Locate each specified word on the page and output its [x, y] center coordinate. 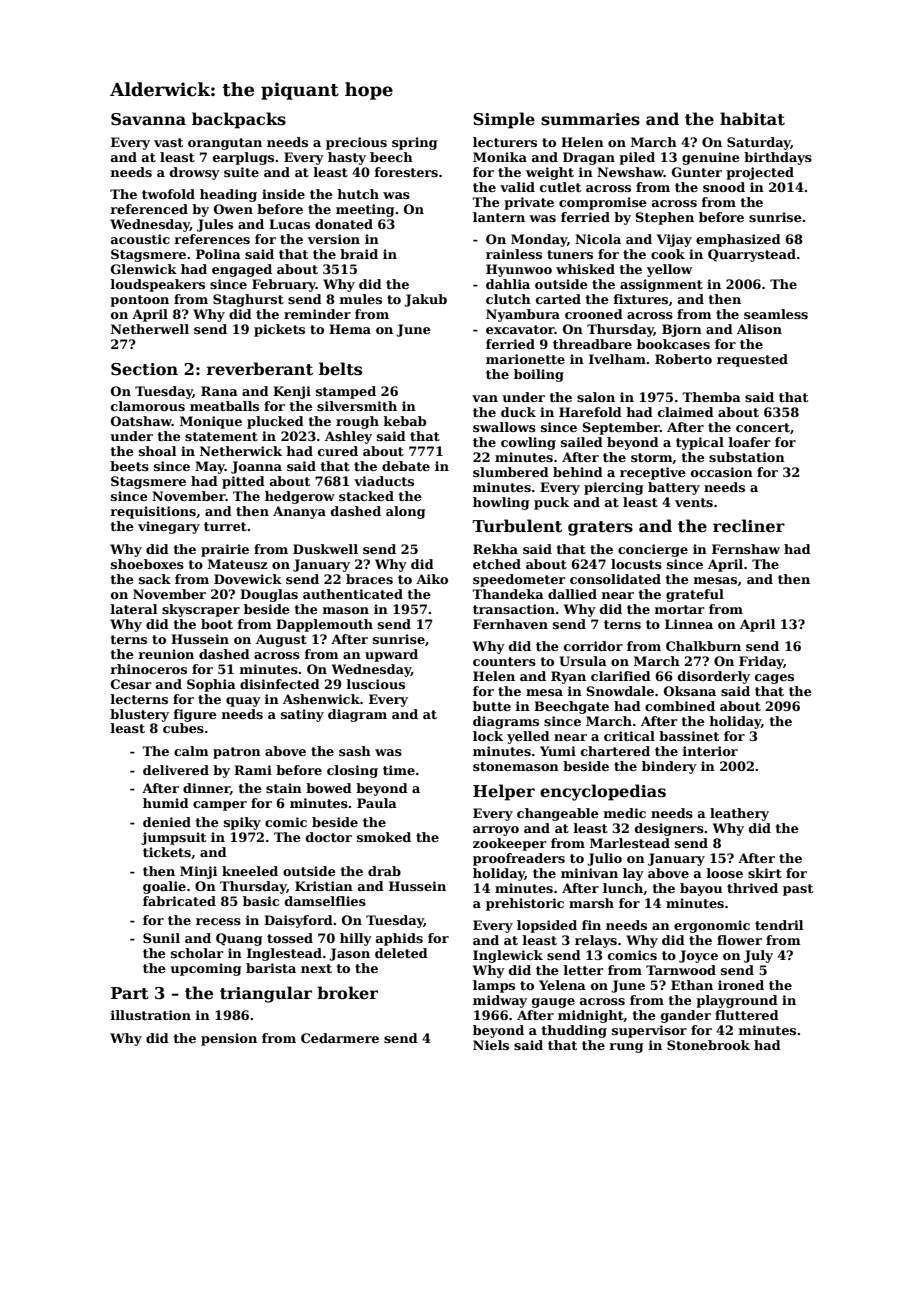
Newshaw [630, 172]
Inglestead [284, 954]
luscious [376, 684]
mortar [680, 609]
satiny [302, 715]
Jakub [425, 300]
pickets [279, 330]
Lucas [289, 224]
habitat [752, 119]
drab [384, 871]
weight [550, 173]
